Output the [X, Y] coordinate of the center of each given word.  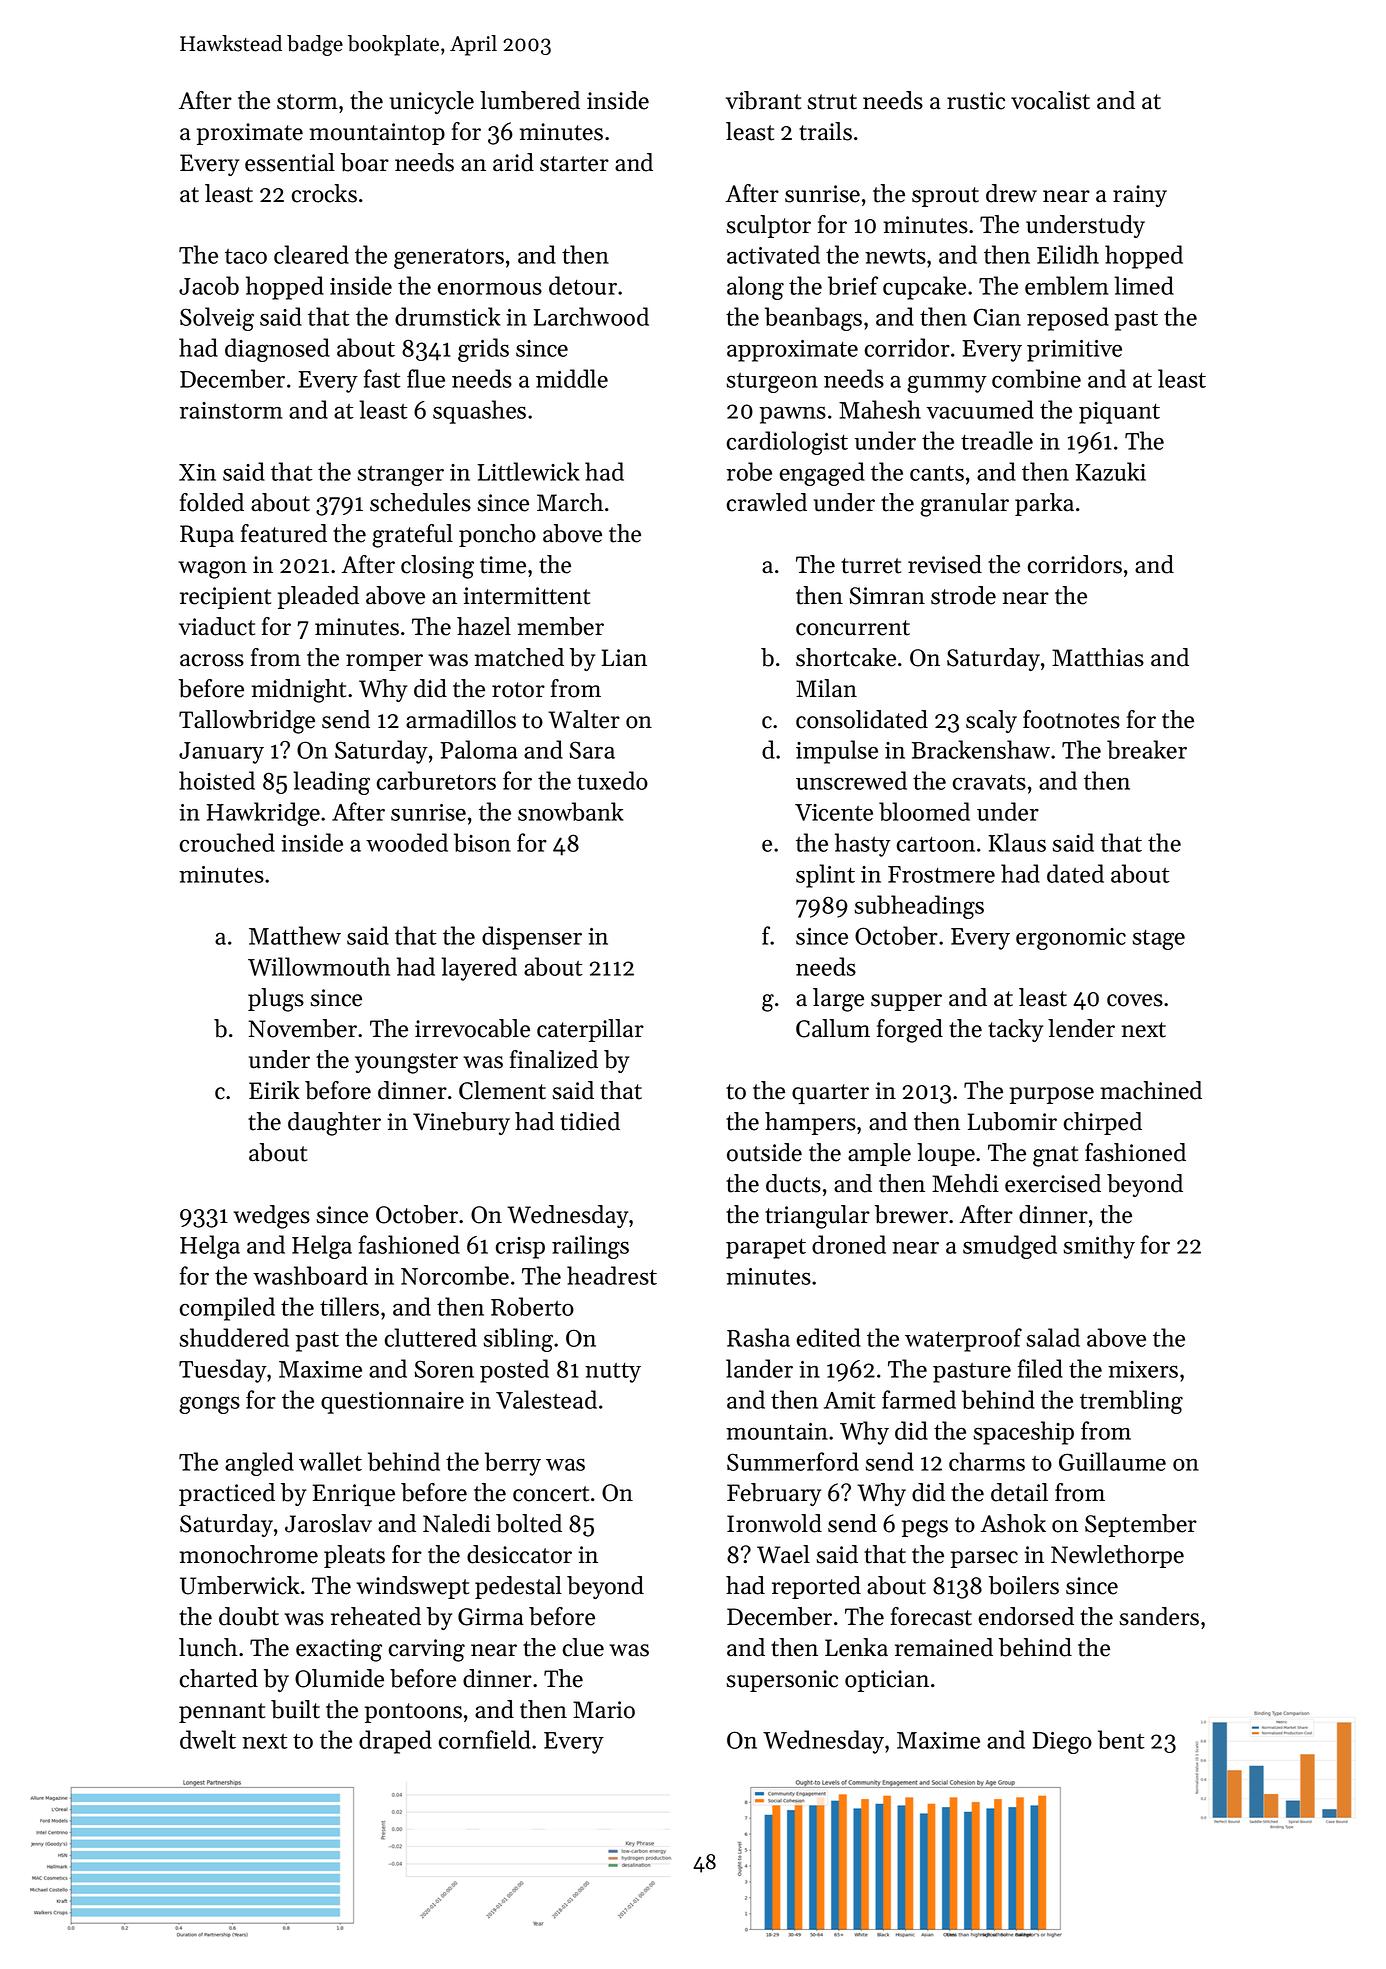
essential [290, 162]
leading [331, 783]
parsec [984, 1559]
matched [519, 657]
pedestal [518, 1587]
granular [964, 505]
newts [895, 256]
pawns [792, 415]
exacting [339, 1650]
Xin [197, 472]
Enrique [354, 1495]
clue [583, 1647]
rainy [1140, 196]
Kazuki [1110, 471]
